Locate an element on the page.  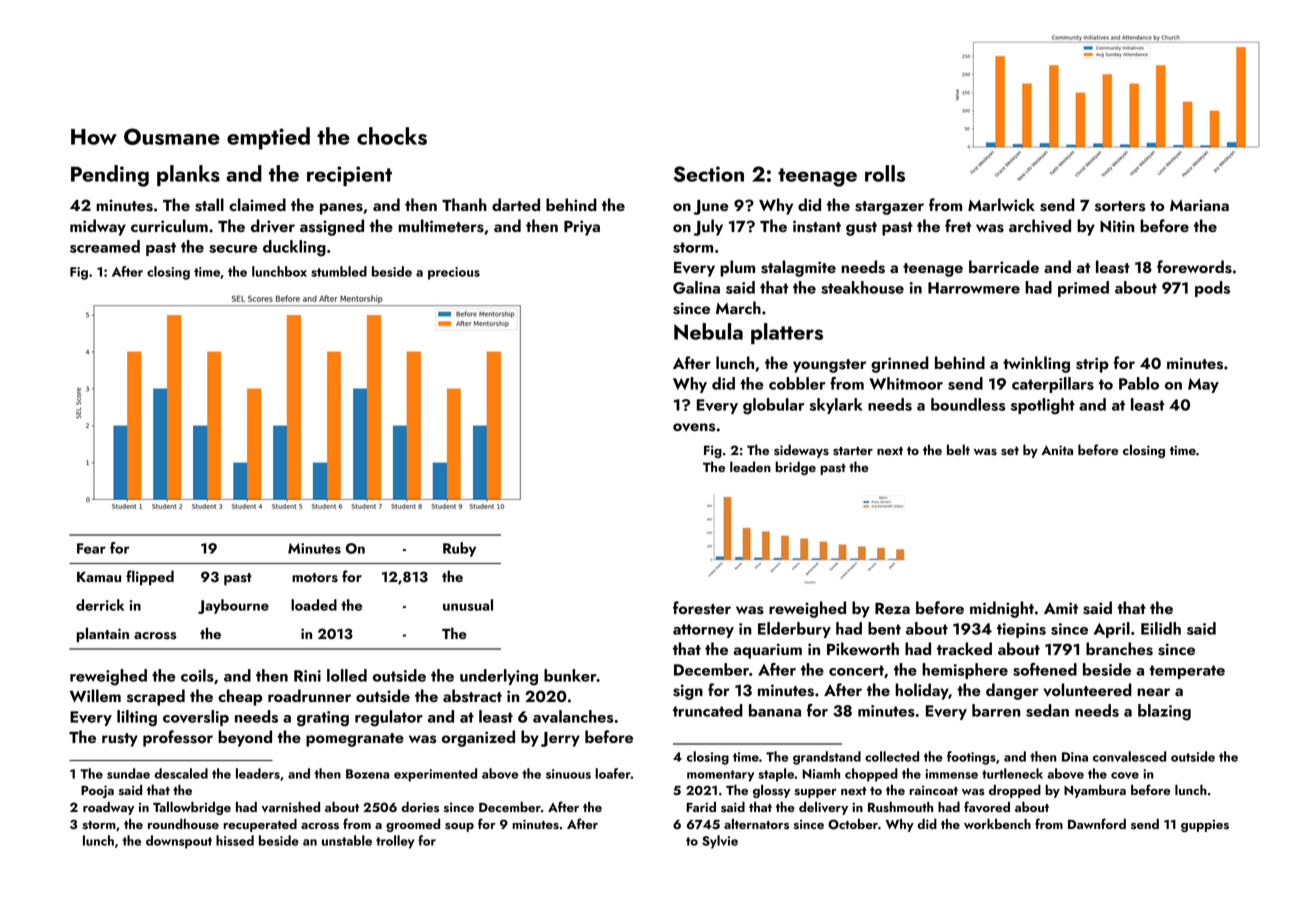
flipped is located at coordinates (150, 577).
